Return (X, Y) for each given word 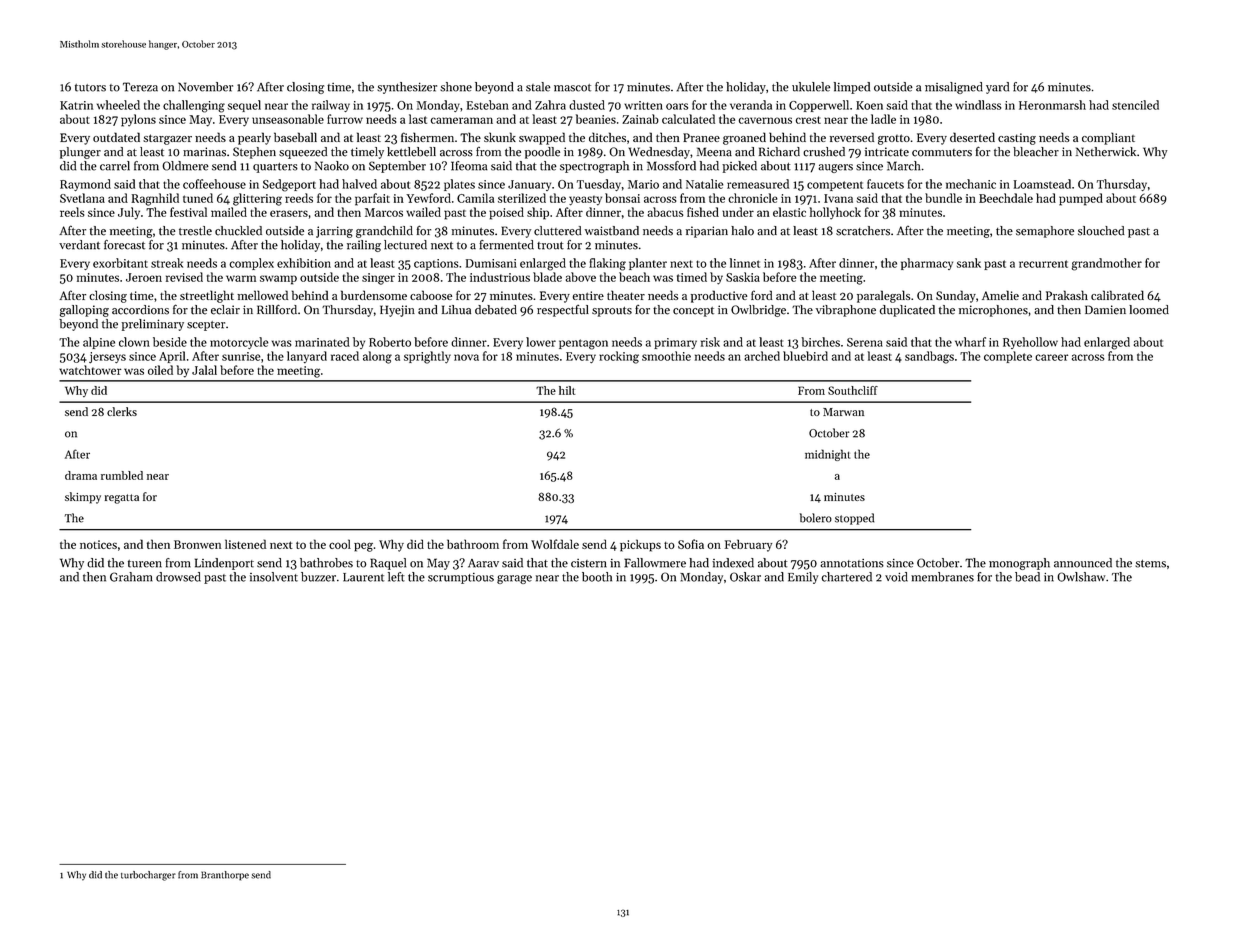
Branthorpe (225, 876)
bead (1027, 577)
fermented (506, 245)
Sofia (691, 544)
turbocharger (148, 876)
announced (1083, 563)
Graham (131, 577)
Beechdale (1006, 198)
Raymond (85, 185)
